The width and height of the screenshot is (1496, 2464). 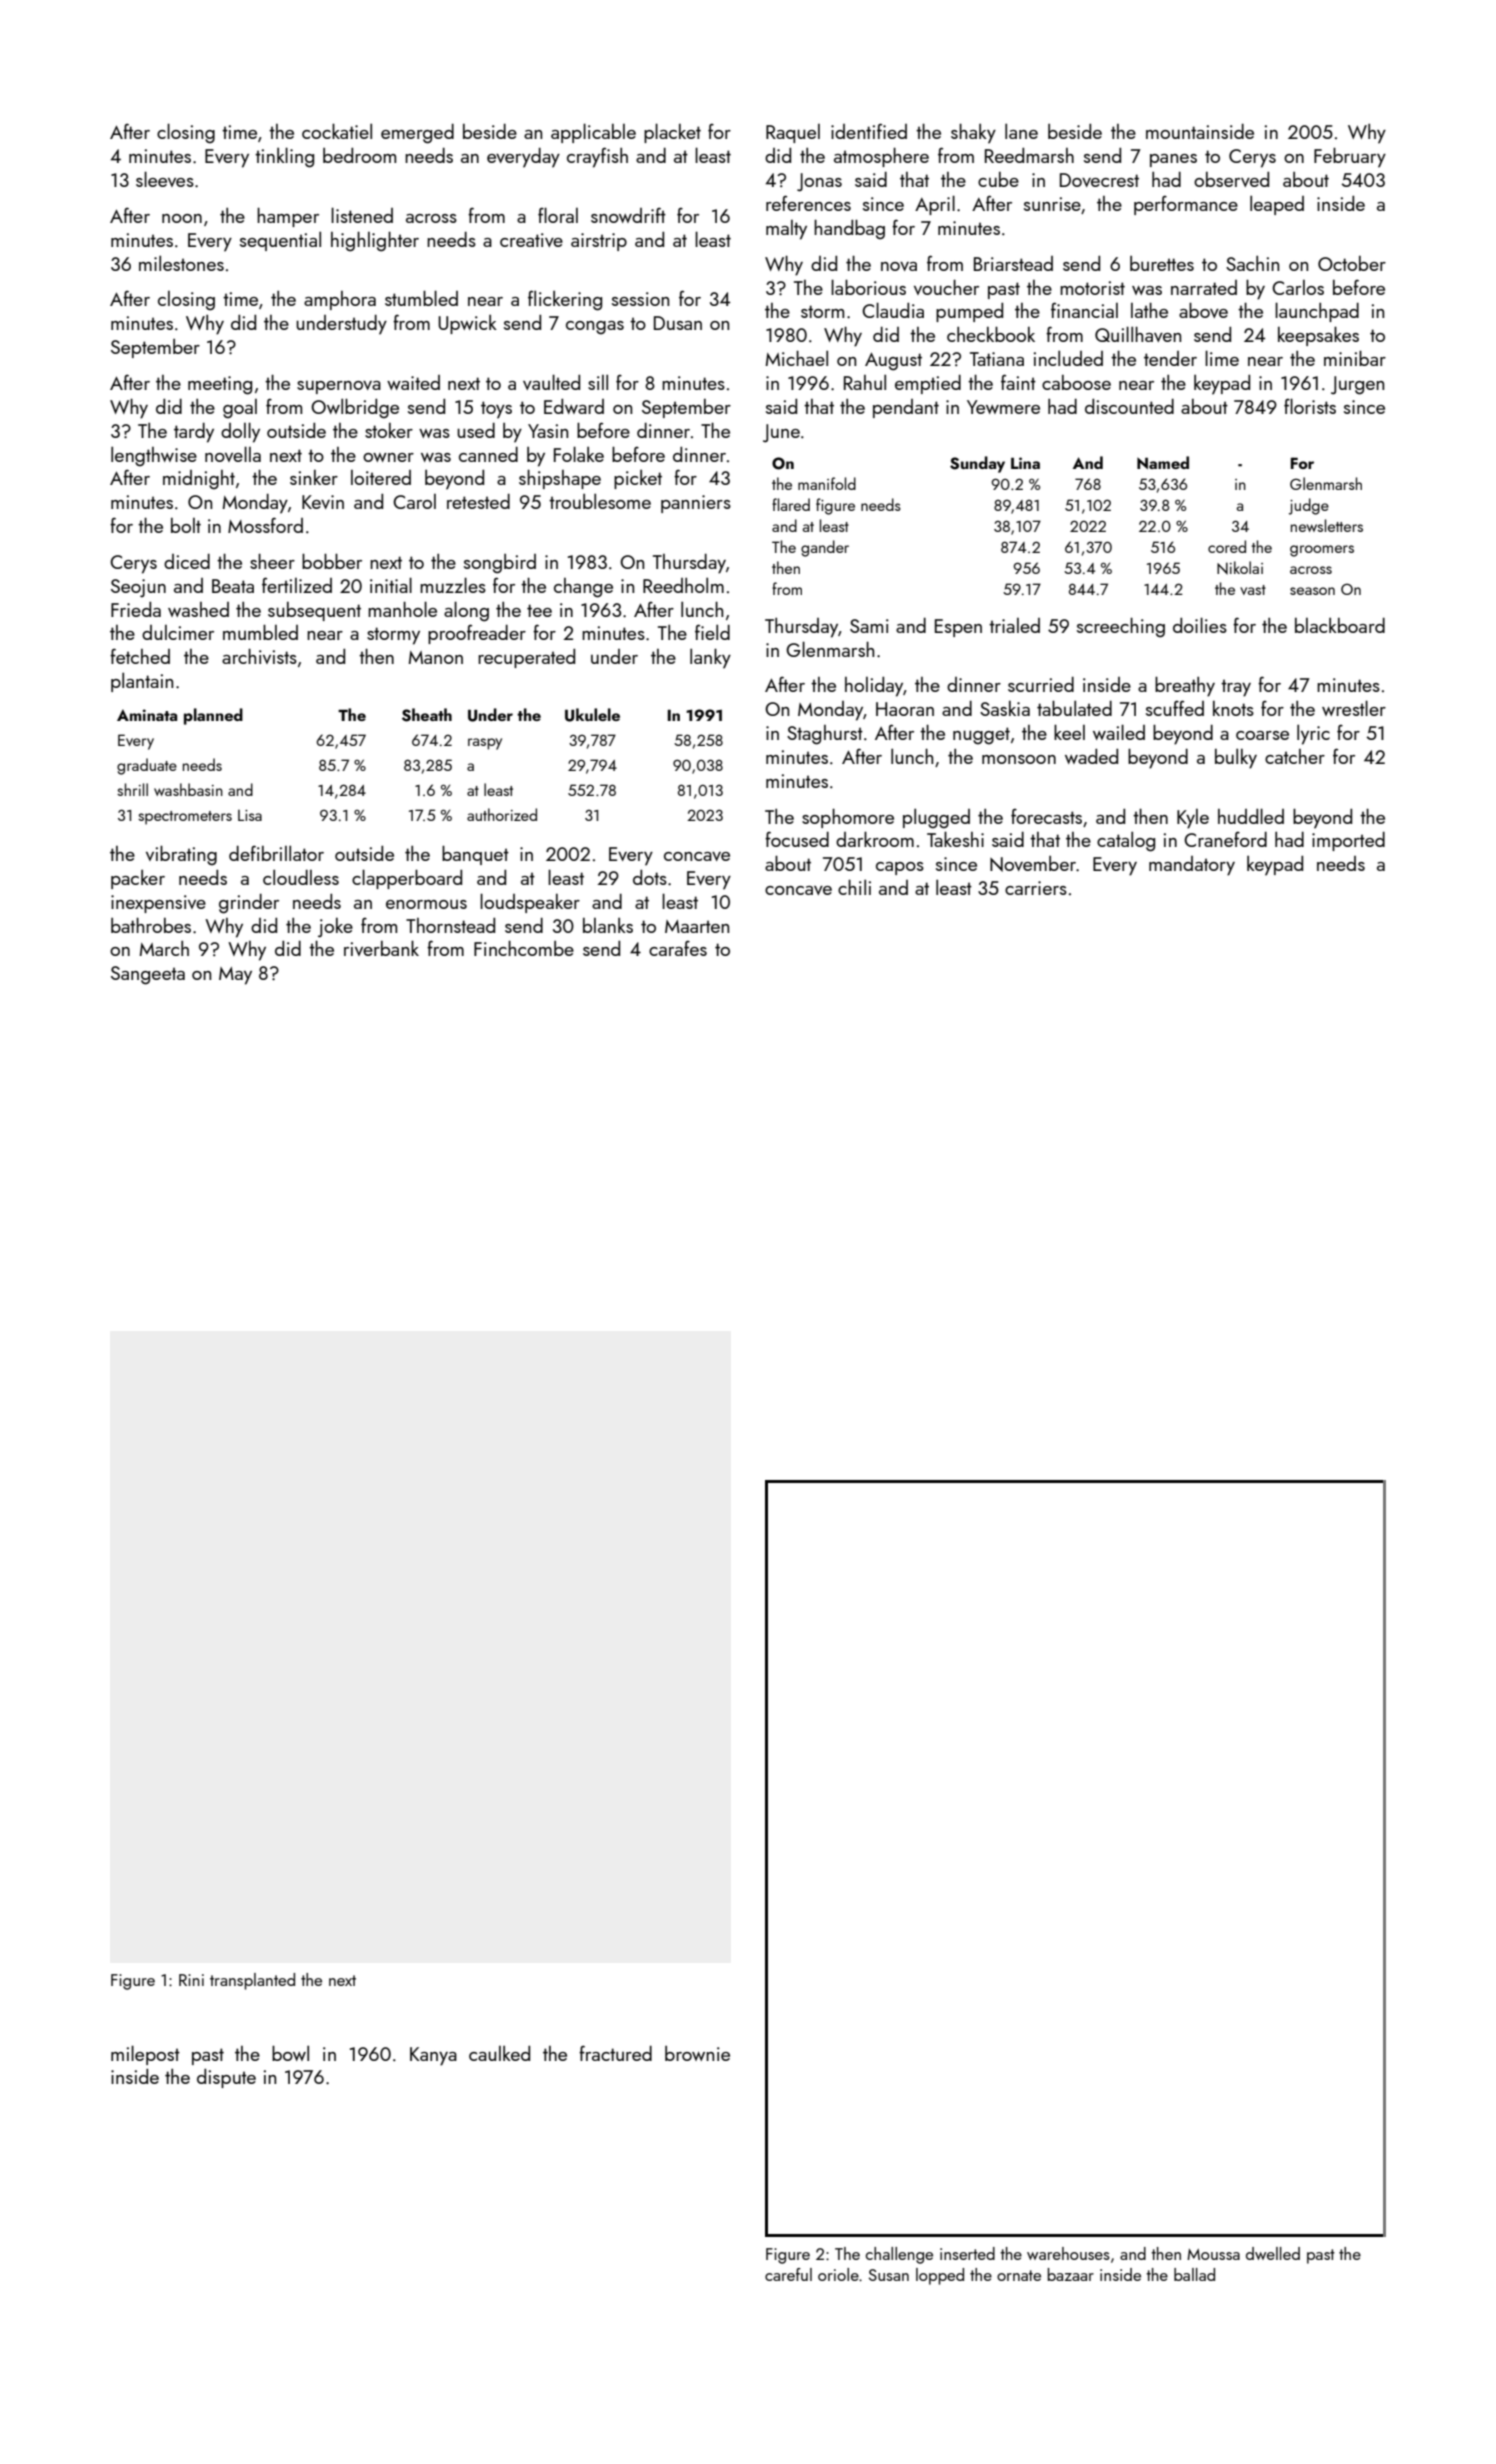 I want to click on Beata, so click(x=233, y=586).
